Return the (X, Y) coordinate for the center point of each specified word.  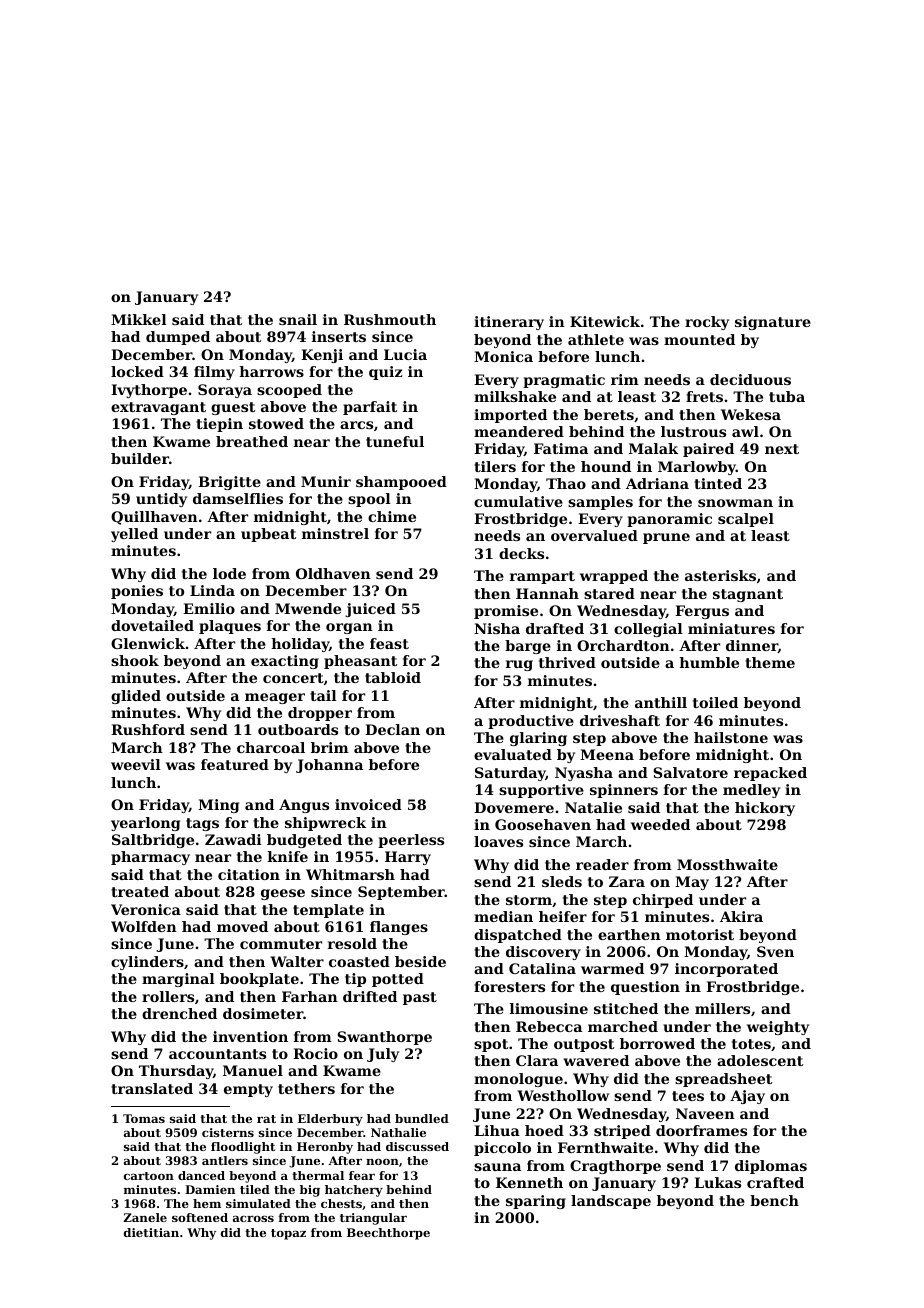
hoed (544, 1130)
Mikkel (139, 319)
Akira (741, 916)
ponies (137, 592)
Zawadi (233, 839)
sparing (536, 1202)
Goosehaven (543, 824)
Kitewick (605, 321)
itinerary (509, 323)
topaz (288, 1234)
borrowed (657, 1043)
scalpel (746, 520)
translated (152, 1088)
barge (528, 647)
